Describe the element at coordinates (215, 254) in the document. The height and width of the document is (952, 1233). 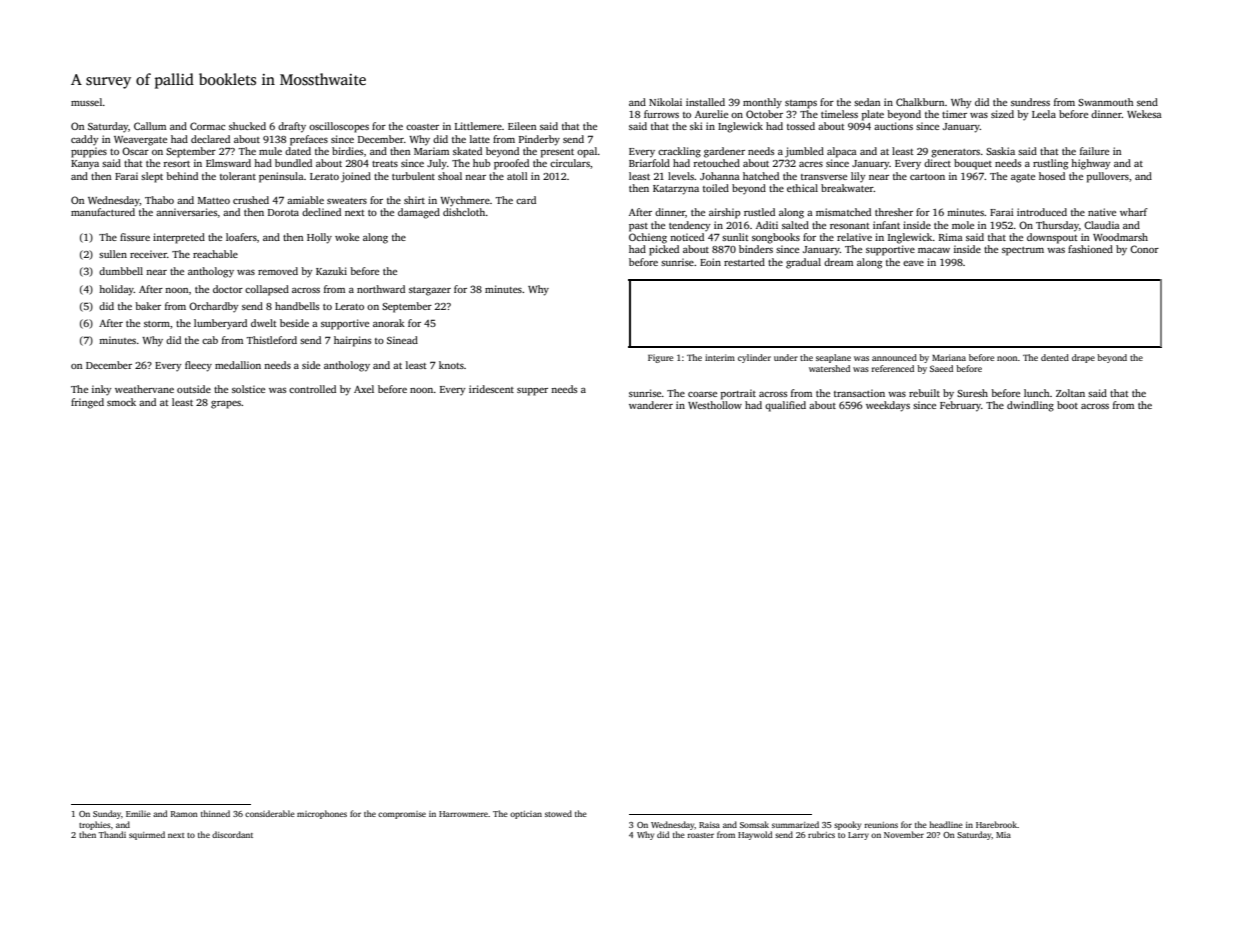
I see `reachable` at that location.
